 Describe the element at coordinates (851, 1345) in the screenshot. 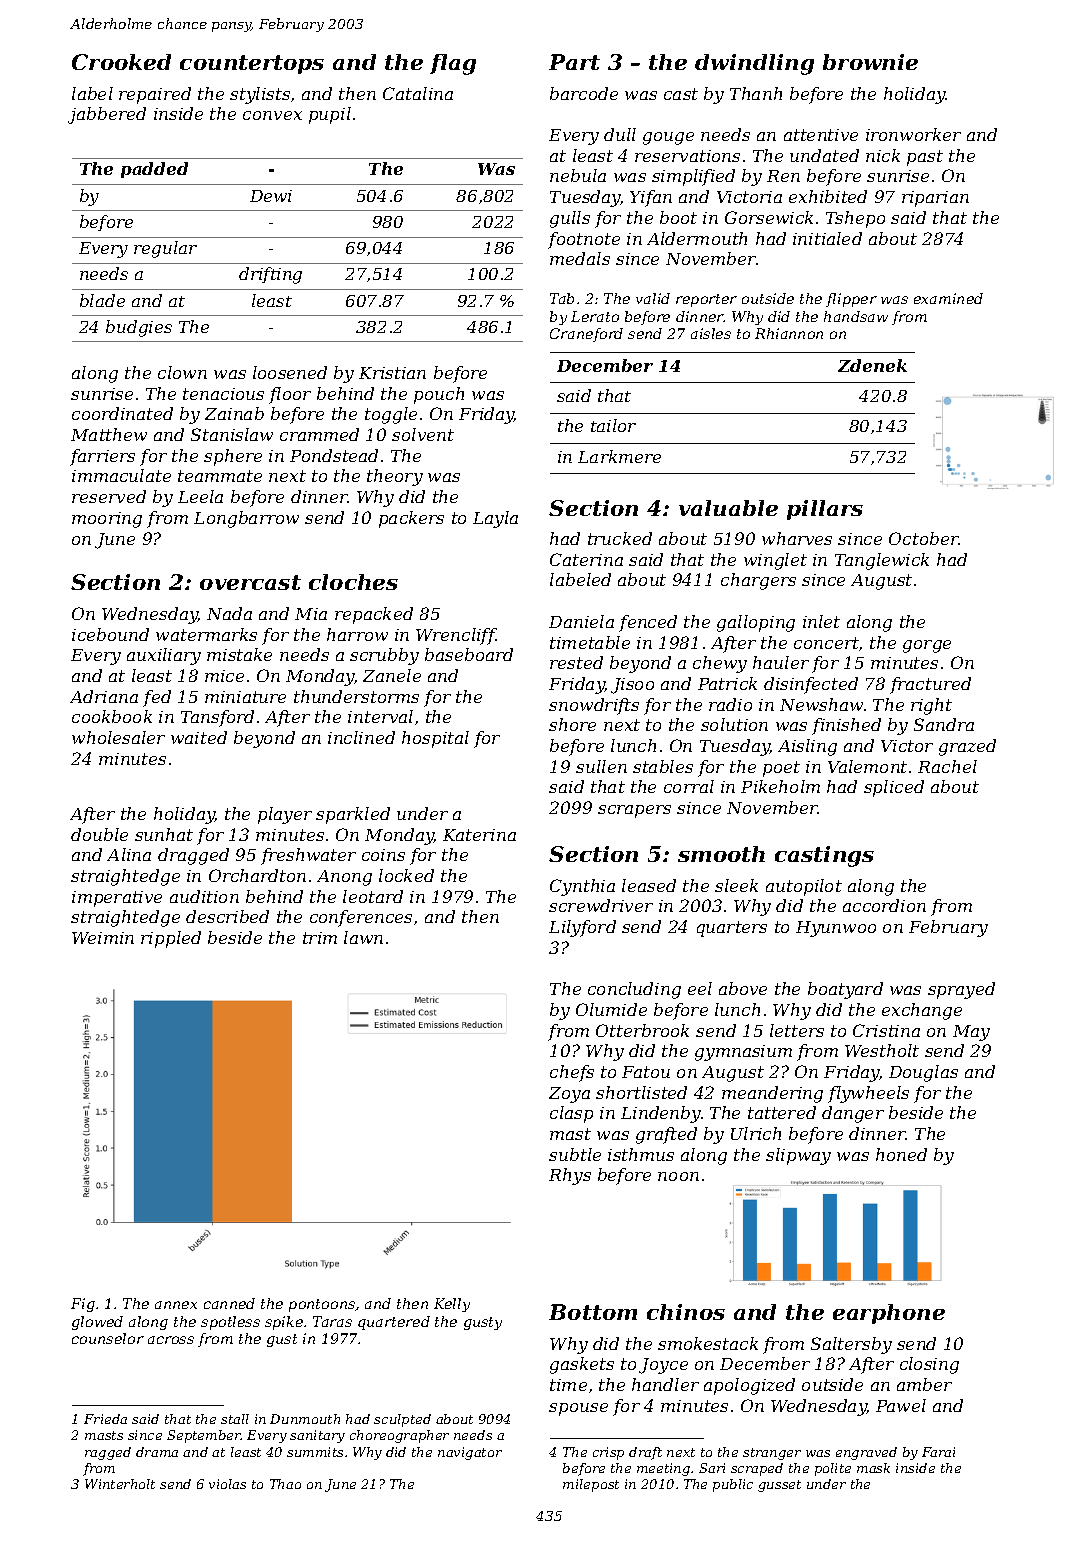

I see `Saltersby` at that location.
